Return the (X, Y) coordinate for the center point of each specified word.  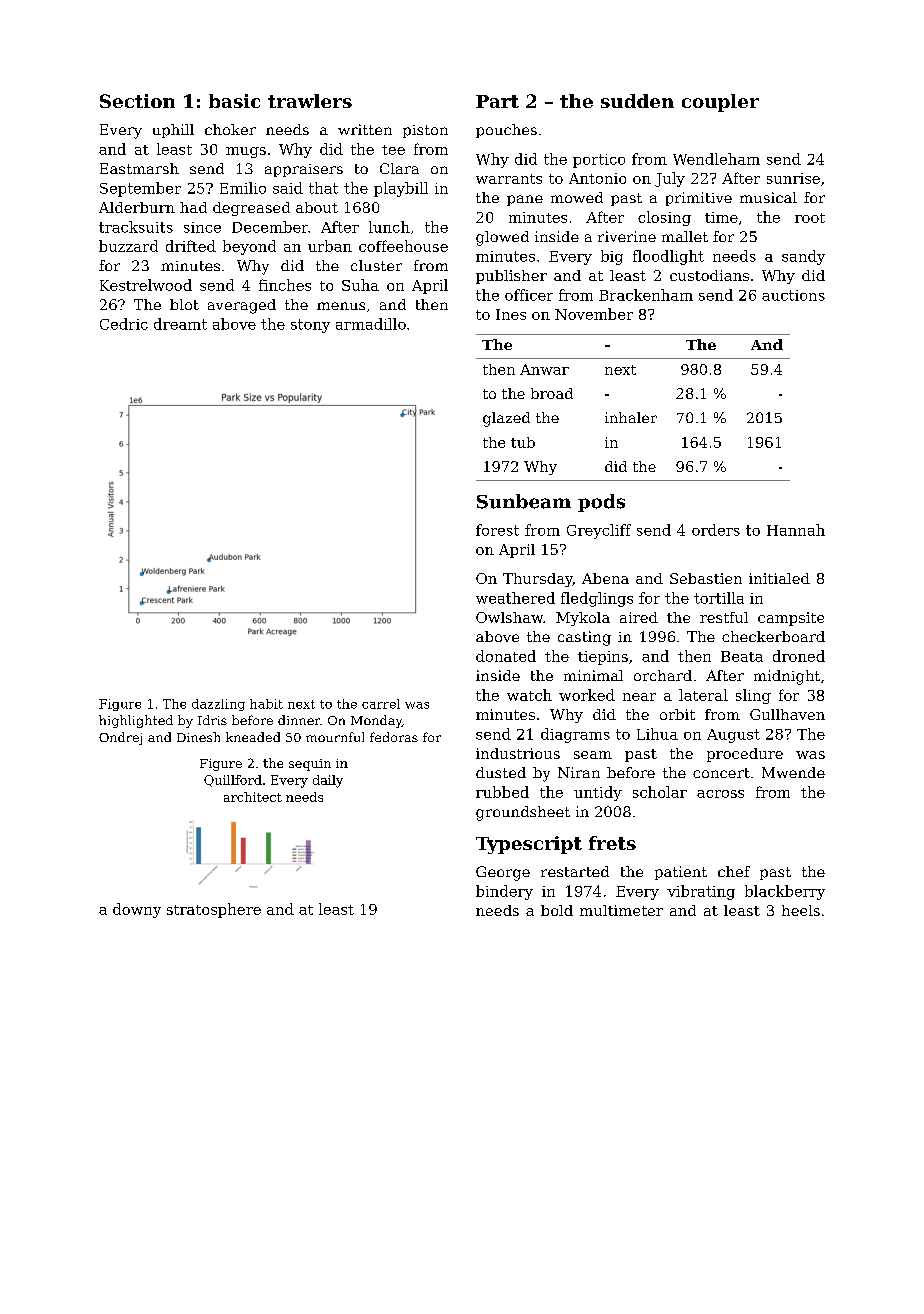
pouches (506, 131)
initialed (779, 578)
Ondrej (120, 738)
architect (253, 797)
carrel (381, 704)
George (503, 873)
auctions (793, 295)
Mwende (793, 772)
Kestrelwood (146, 285)
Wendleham (716, 159)
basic (234, 101)
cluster (376, 265)
